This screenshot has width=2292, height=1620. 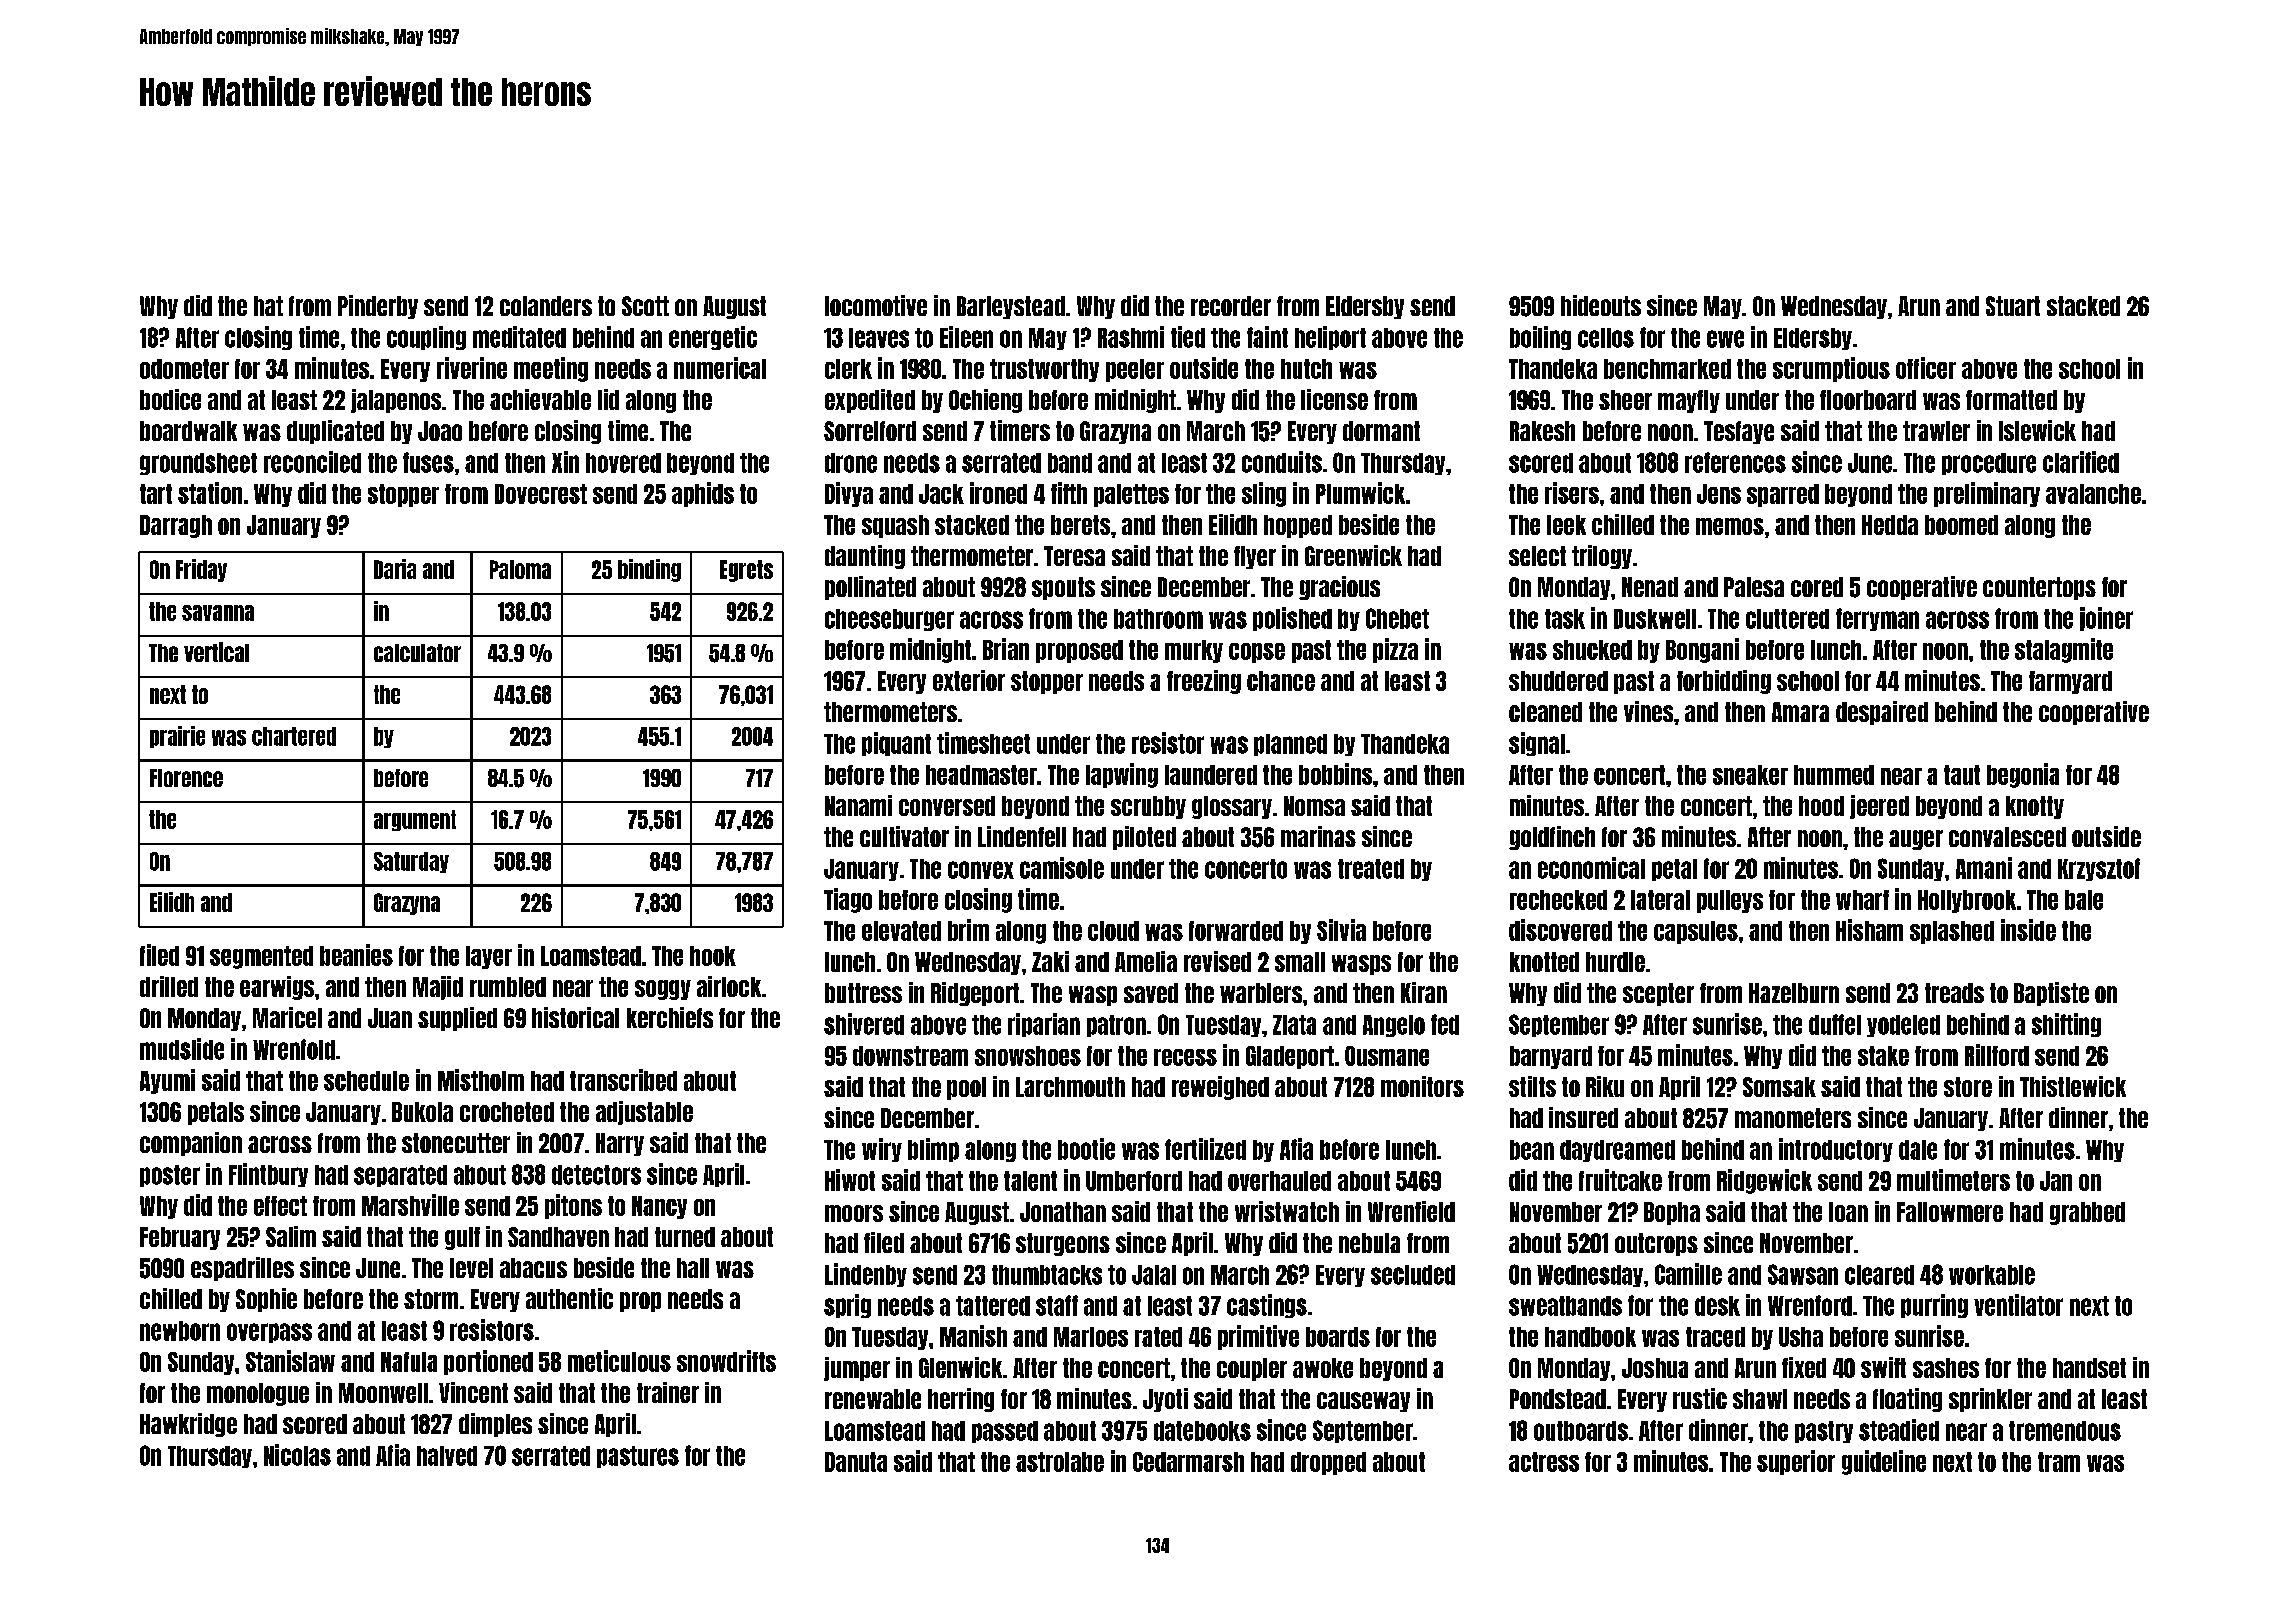 I want to click on groundsheet, so click(x=198, y=464).
